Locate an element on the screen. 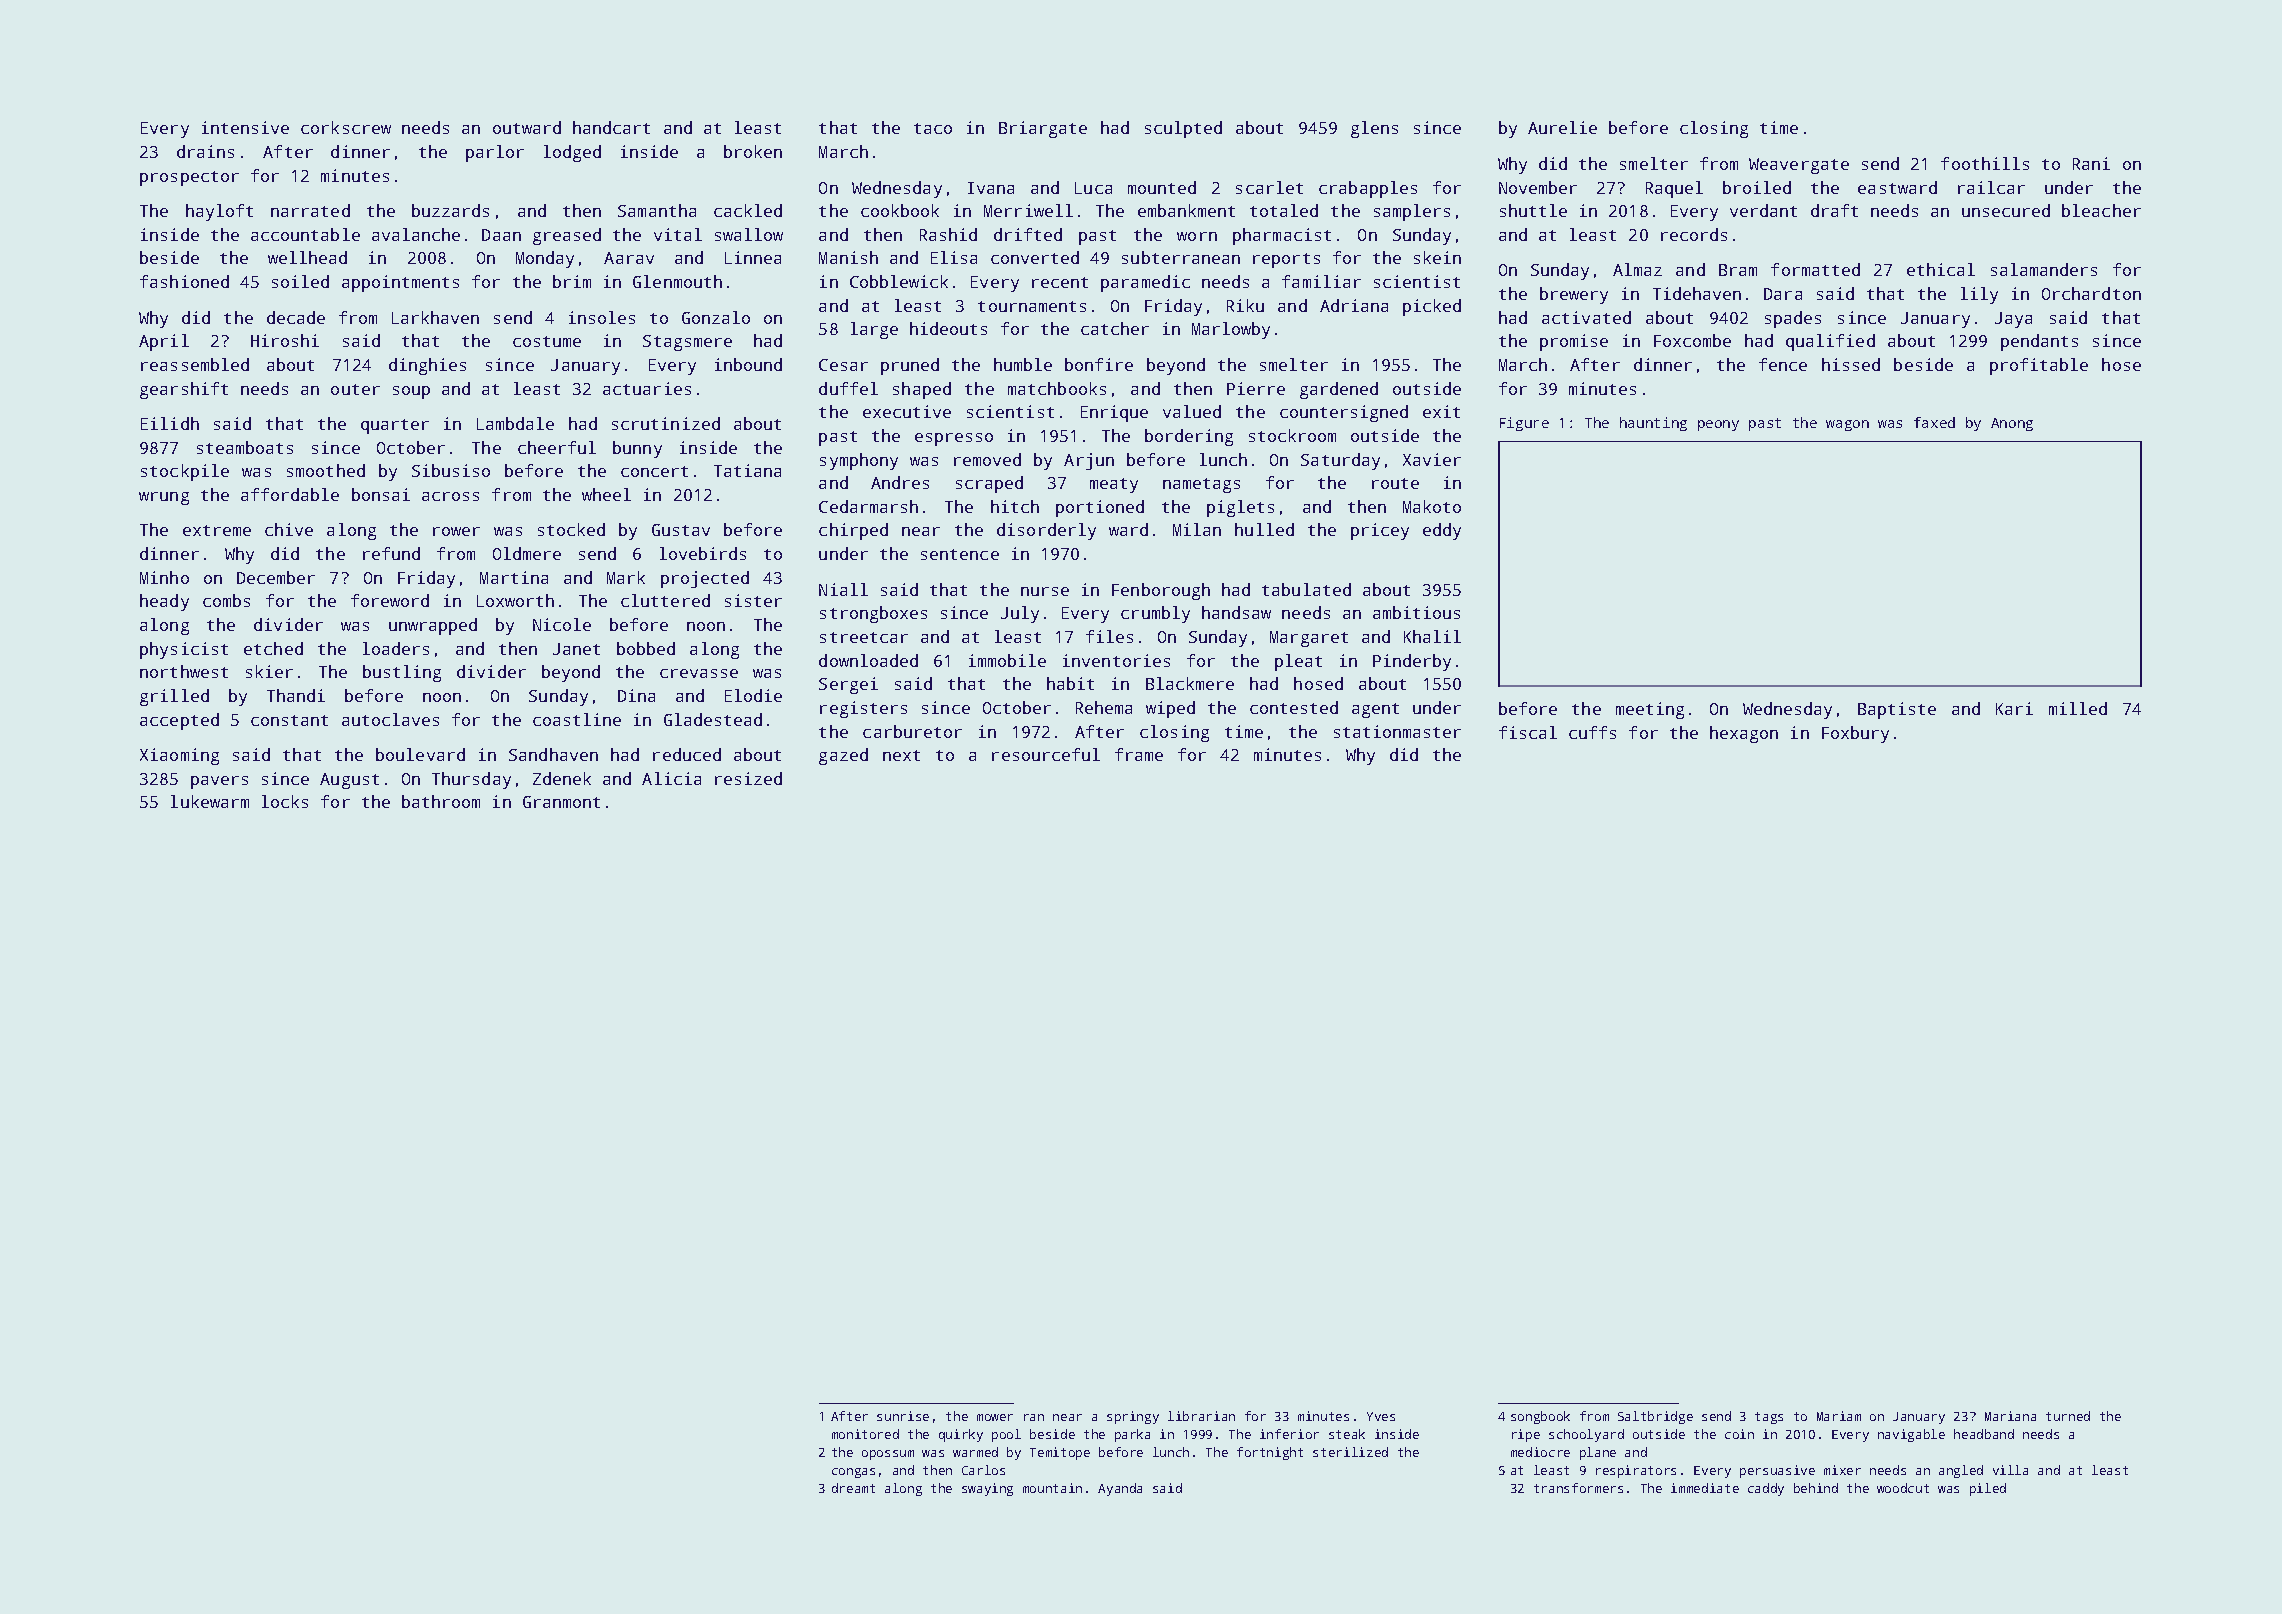 This screenshot has width=2282, height=1614. draft is located at coordinates (1834, 210).
